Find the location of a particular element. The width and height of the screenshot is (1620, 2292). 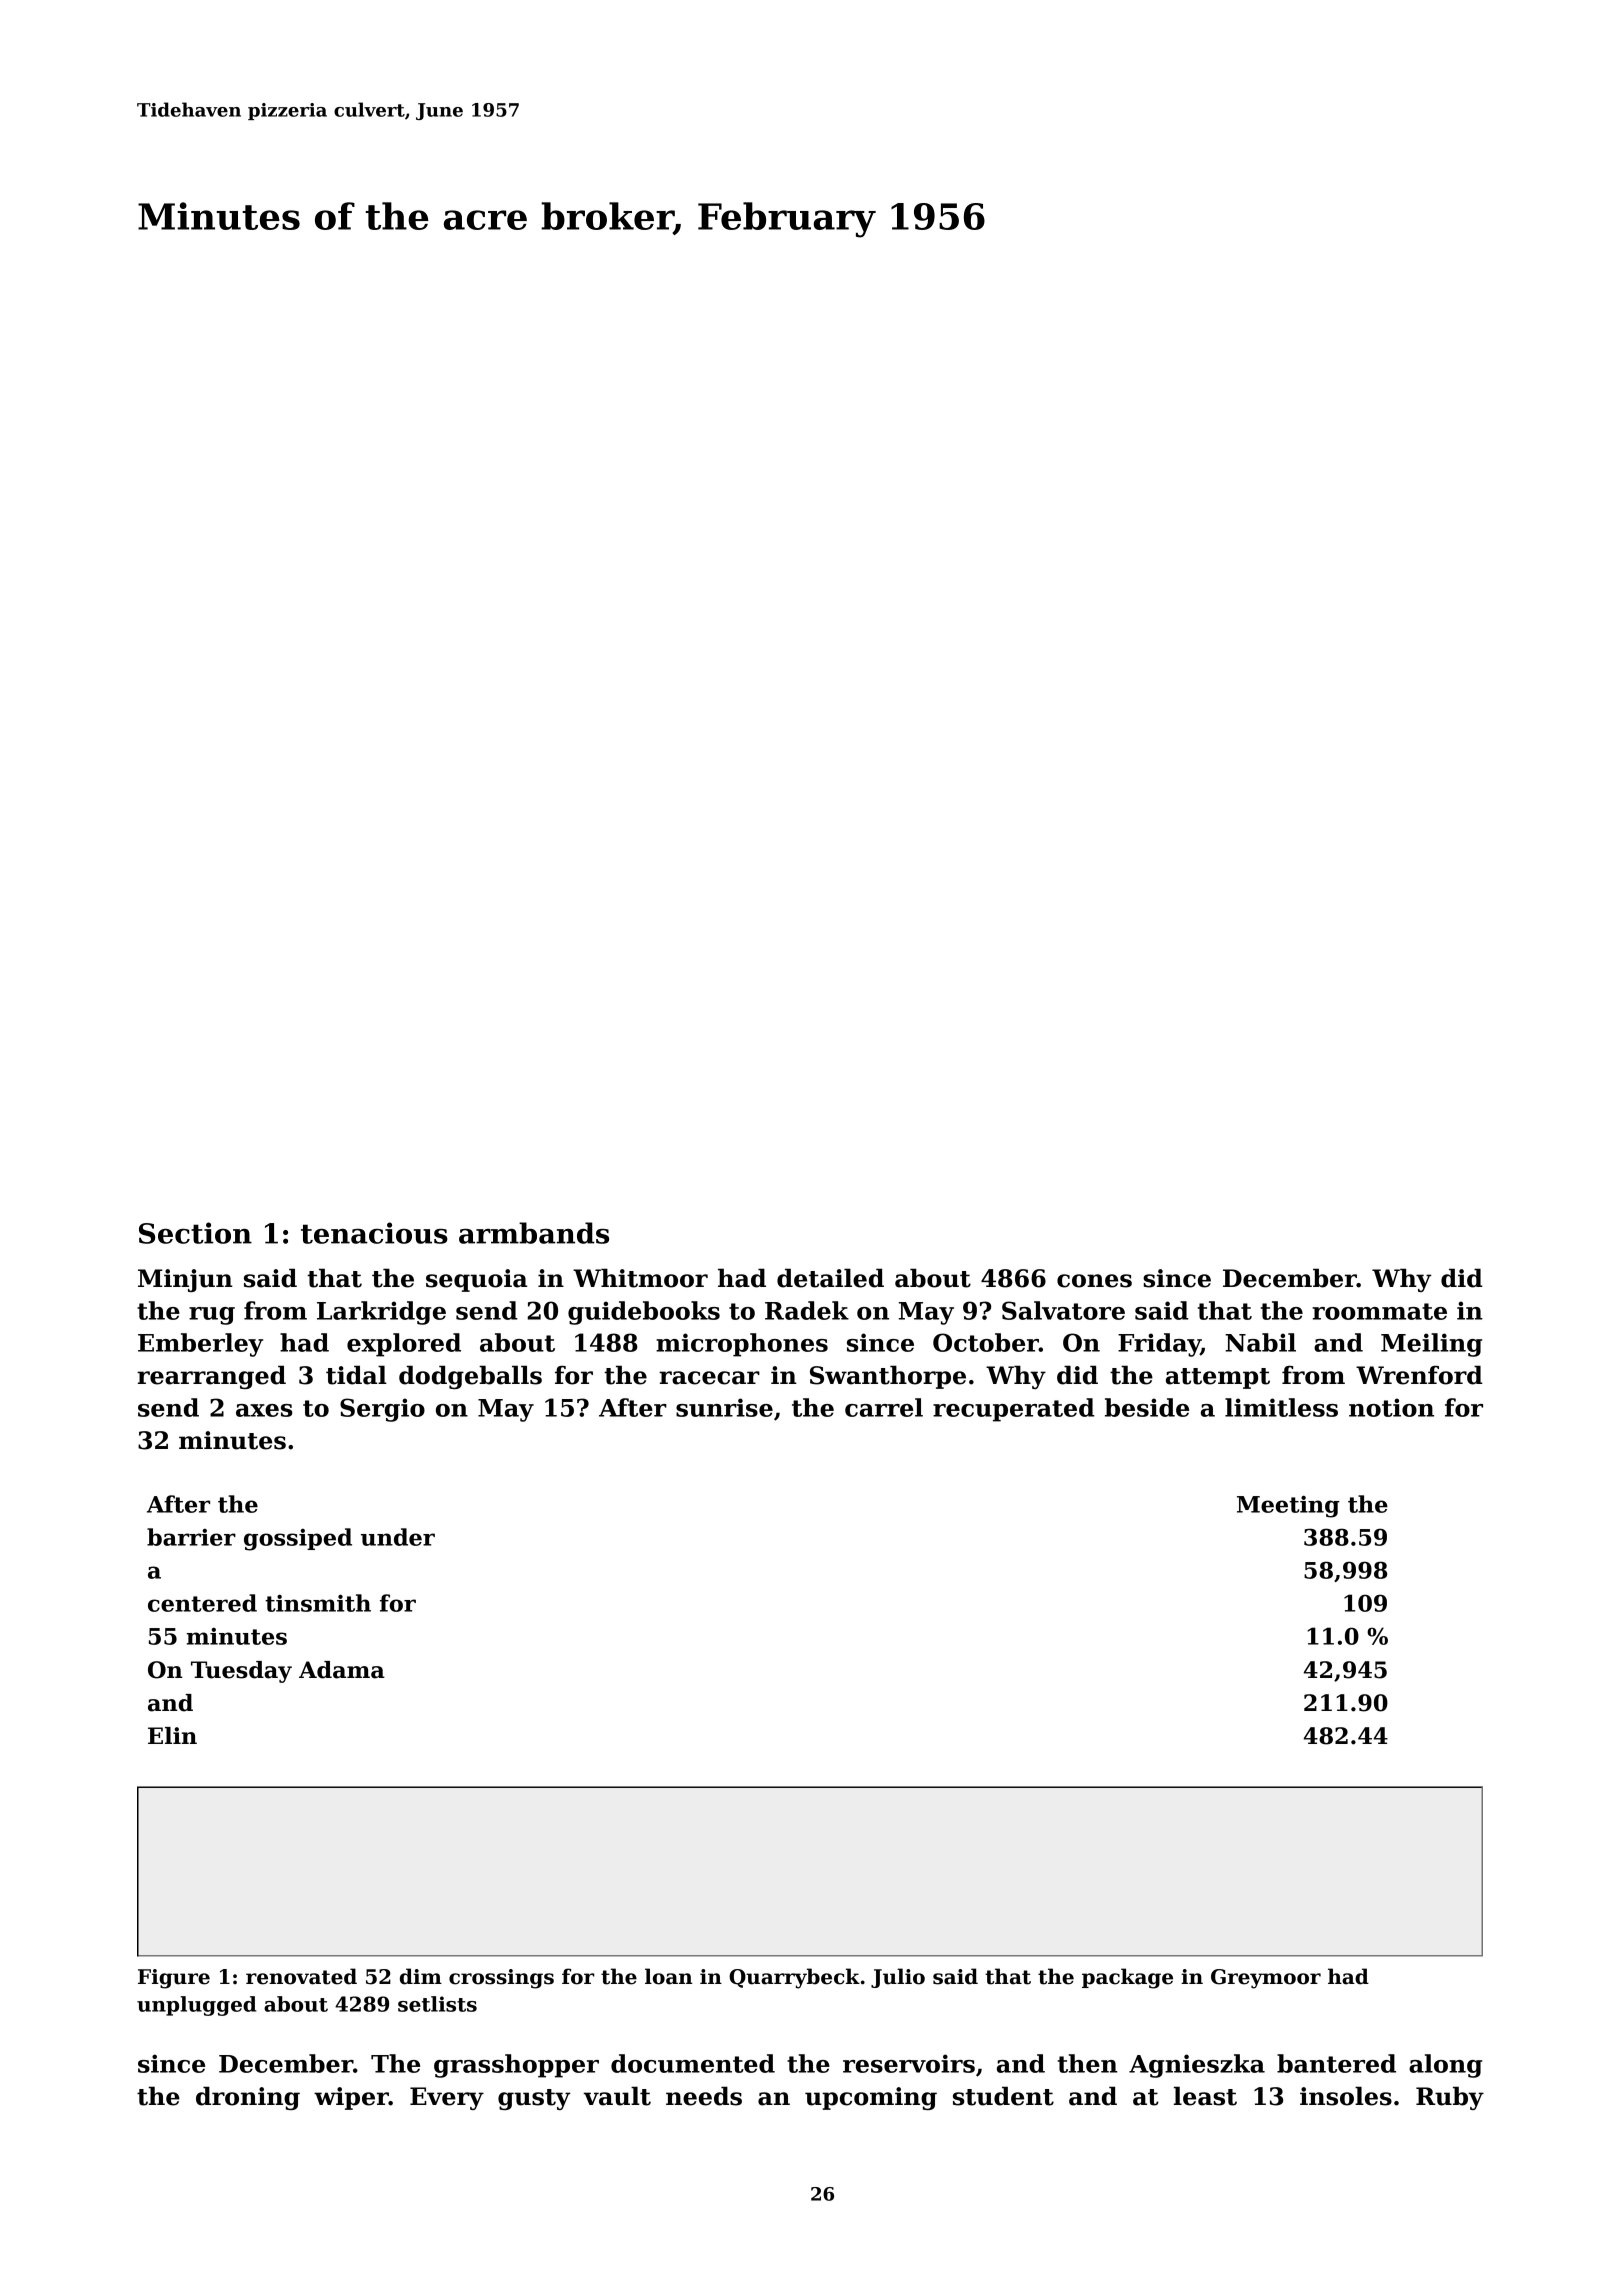

Figure is located at coordinates (174, 1979).
